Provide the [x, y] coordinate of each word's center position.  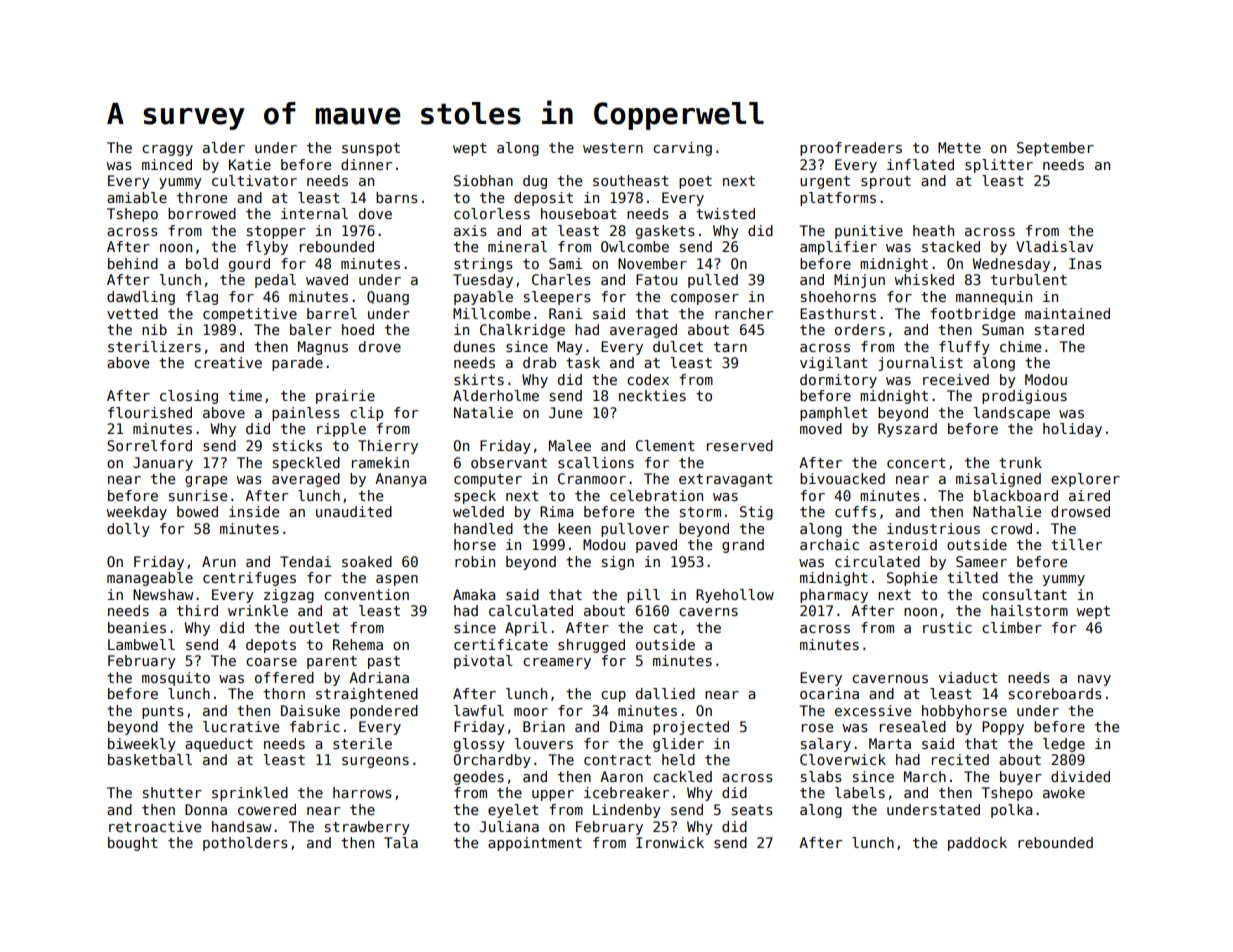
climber [1012, 627]
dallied [665, 693]
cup [613, 696]
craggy [167, 150]
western [613, 148]
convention [366, 594]
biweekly [142, 745]
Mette [959, 147]
